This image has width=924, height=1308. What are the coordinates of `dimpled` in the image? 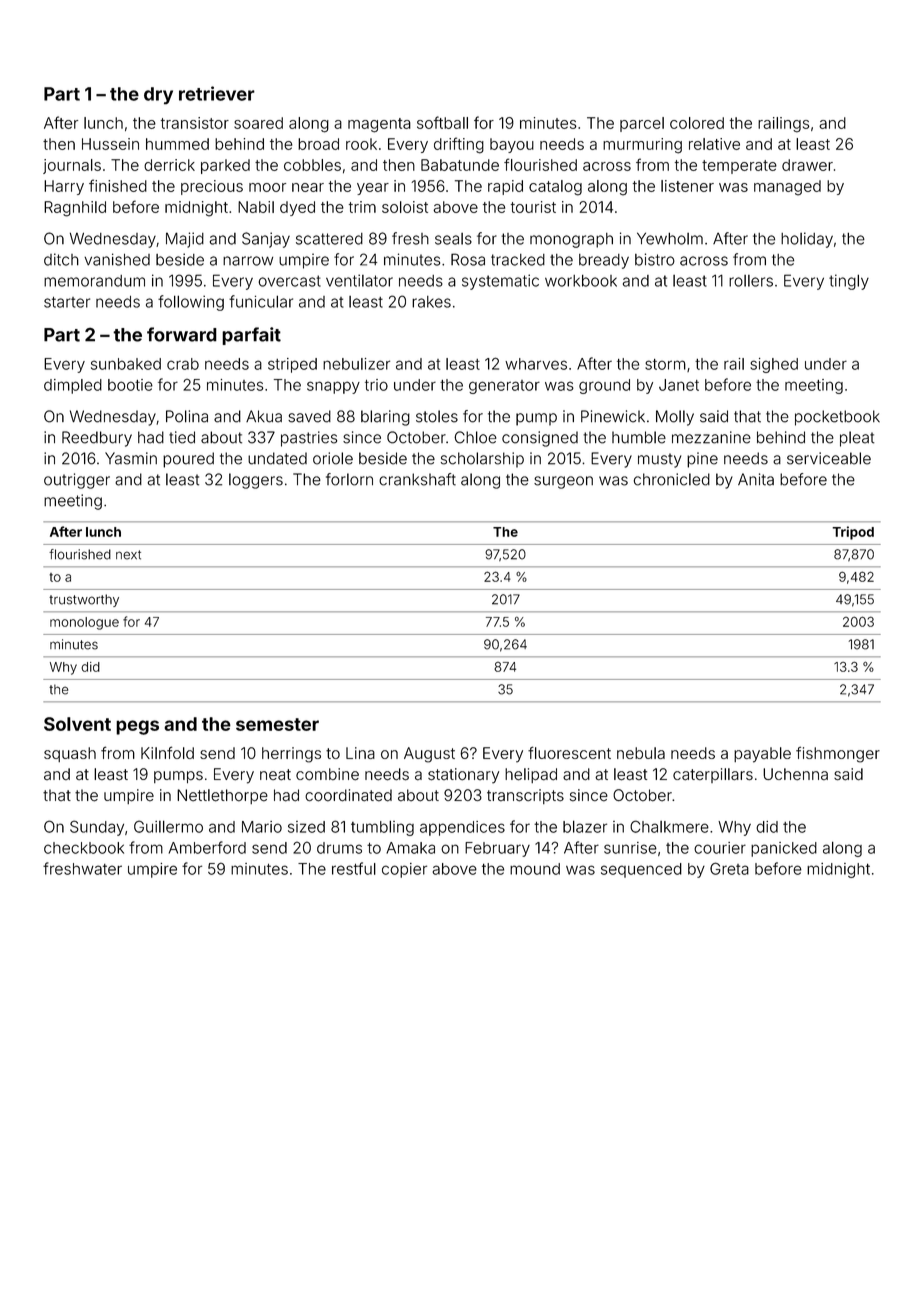 It's located at (73, 386).
